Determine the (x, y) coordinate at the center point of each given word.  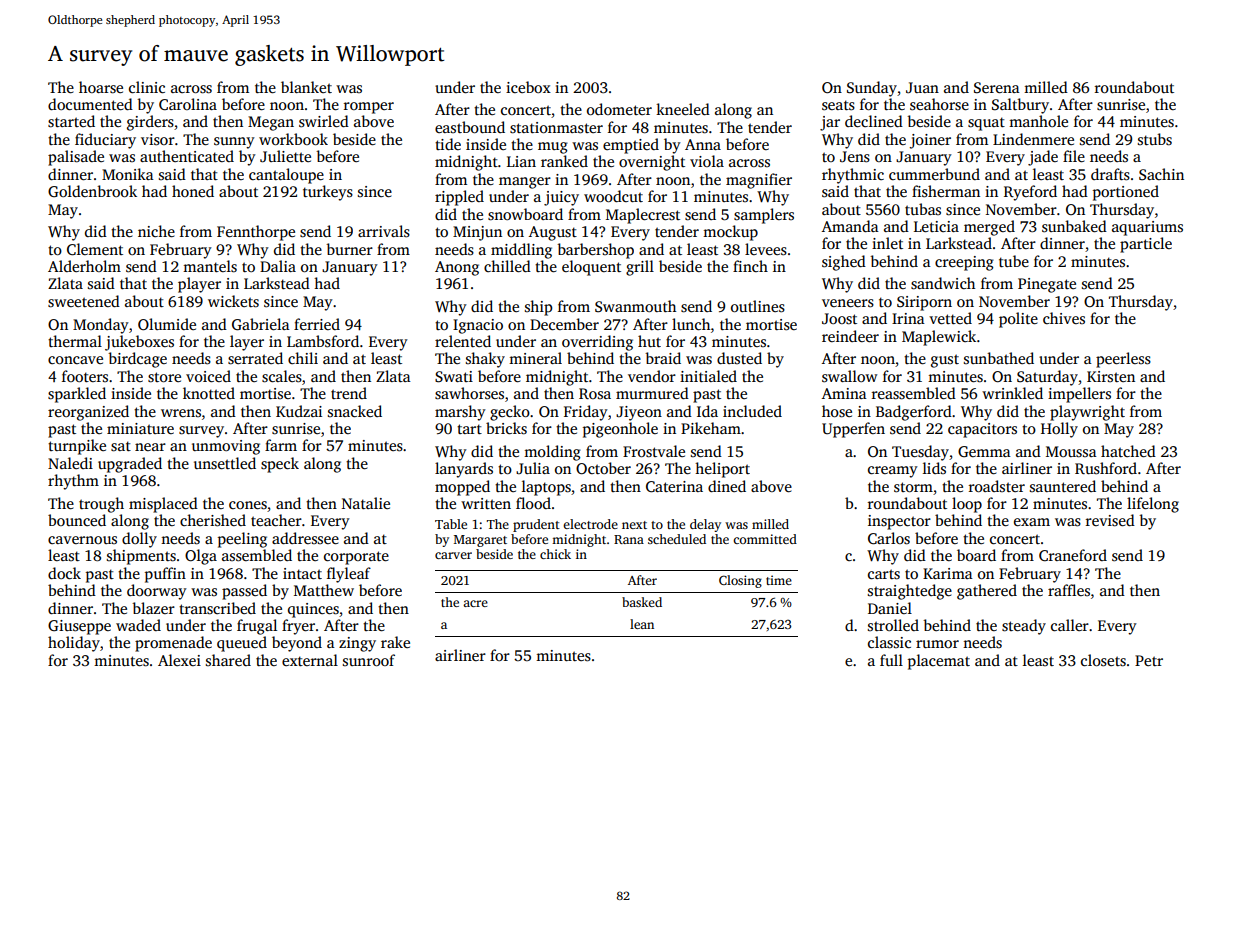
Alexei (179, 660)
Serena (997, 88)
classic (889, 642)
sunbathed (999, 358)
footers (85, 376)
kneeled (683, 109)
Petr (1149, 660)
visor (158, 140)
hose (837, 411)
